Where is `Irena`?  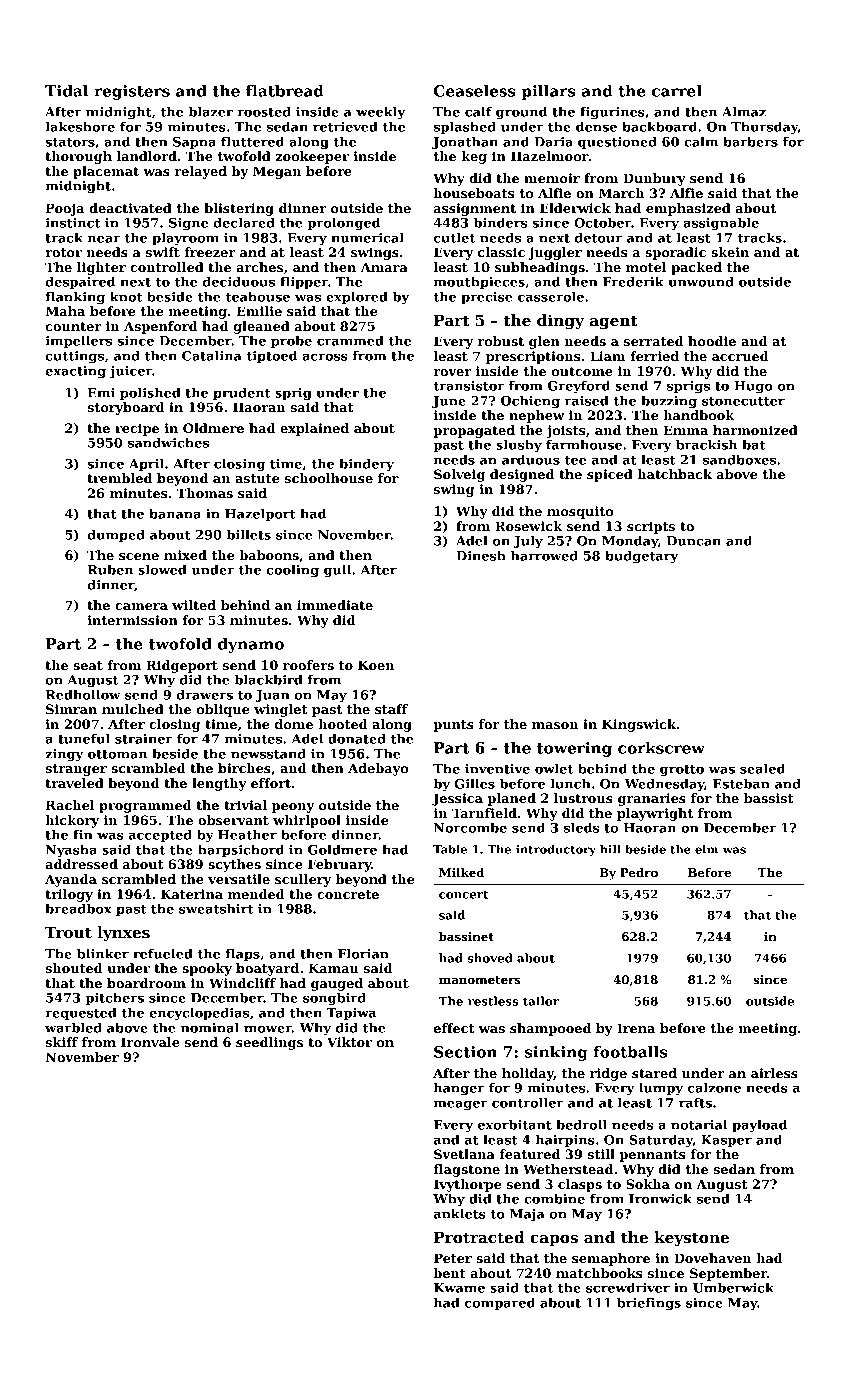 Irena is located at coordinates (636, 1028).
